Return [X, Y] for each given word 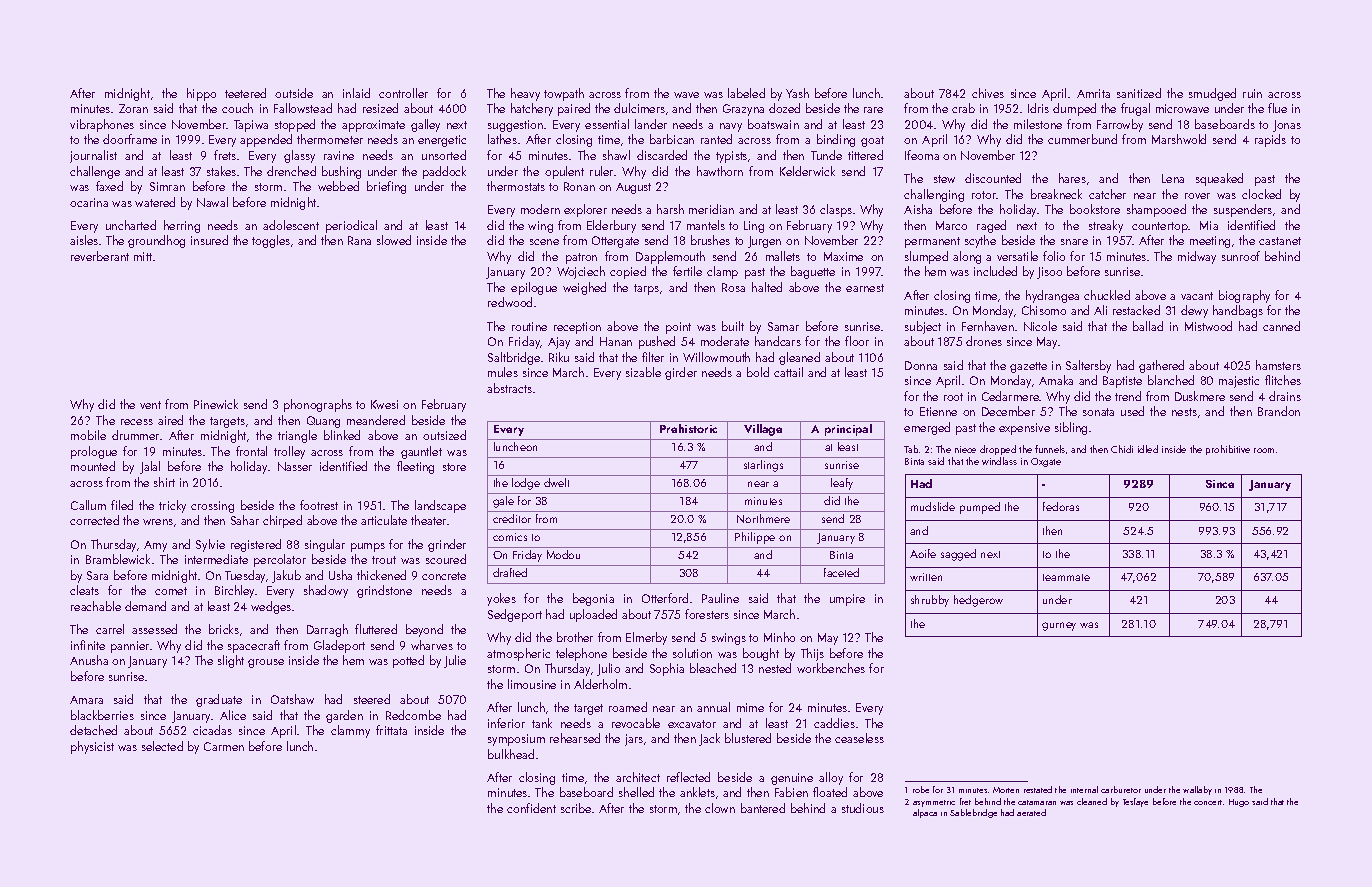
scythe [980, 241]
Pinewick [216, 404]
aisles [84, 240]
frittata [391, 730]
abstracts [509, 388]
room [1264, 450]
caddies [834, 723]
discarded [662, 155]
